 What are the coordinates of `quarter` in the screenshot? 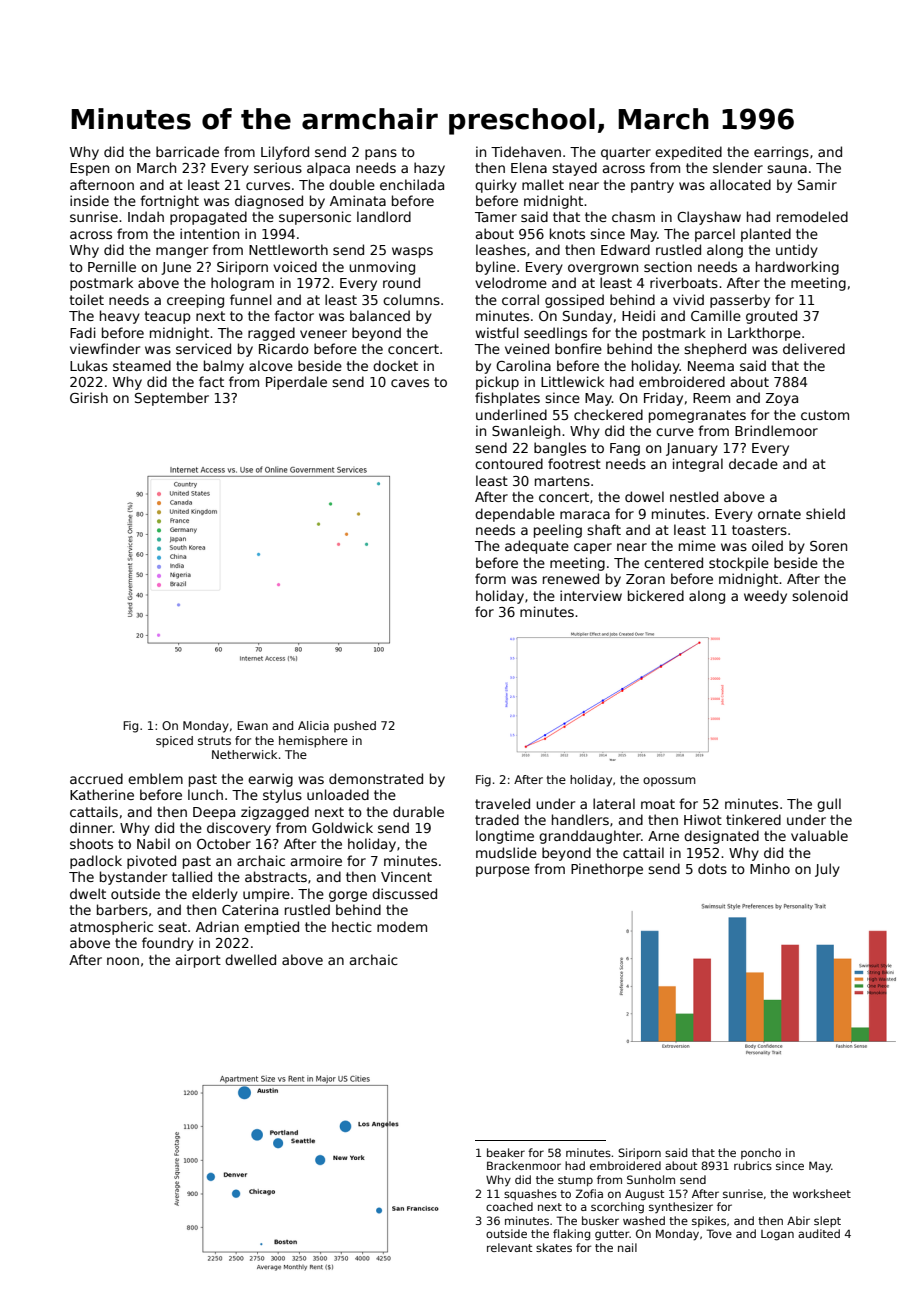 It's located at (626, 153).
